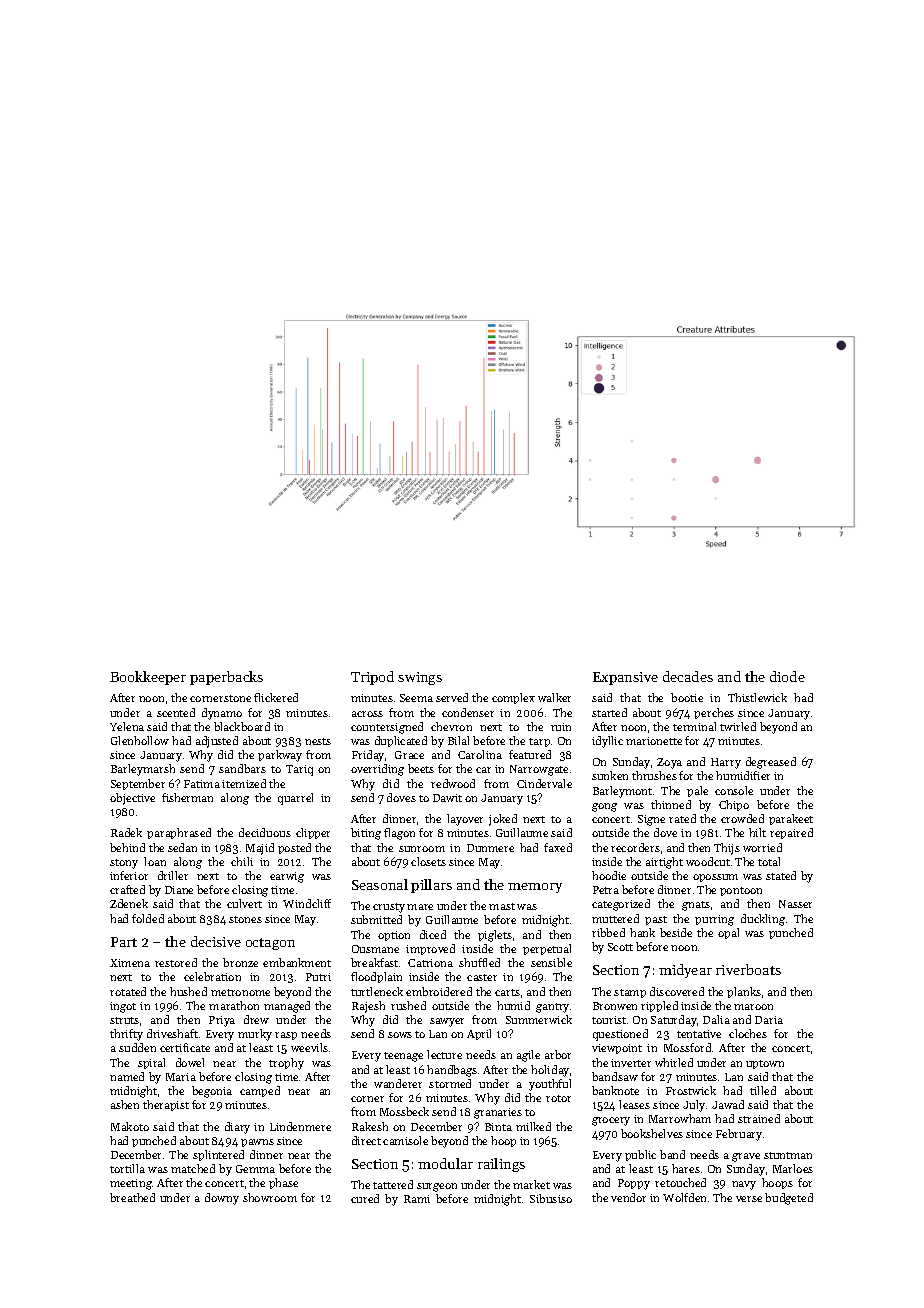 This image has height=1308, width=924. Describe the element at coordinates (551, 1198) in the image. I see `Sibusiso` at that location.
